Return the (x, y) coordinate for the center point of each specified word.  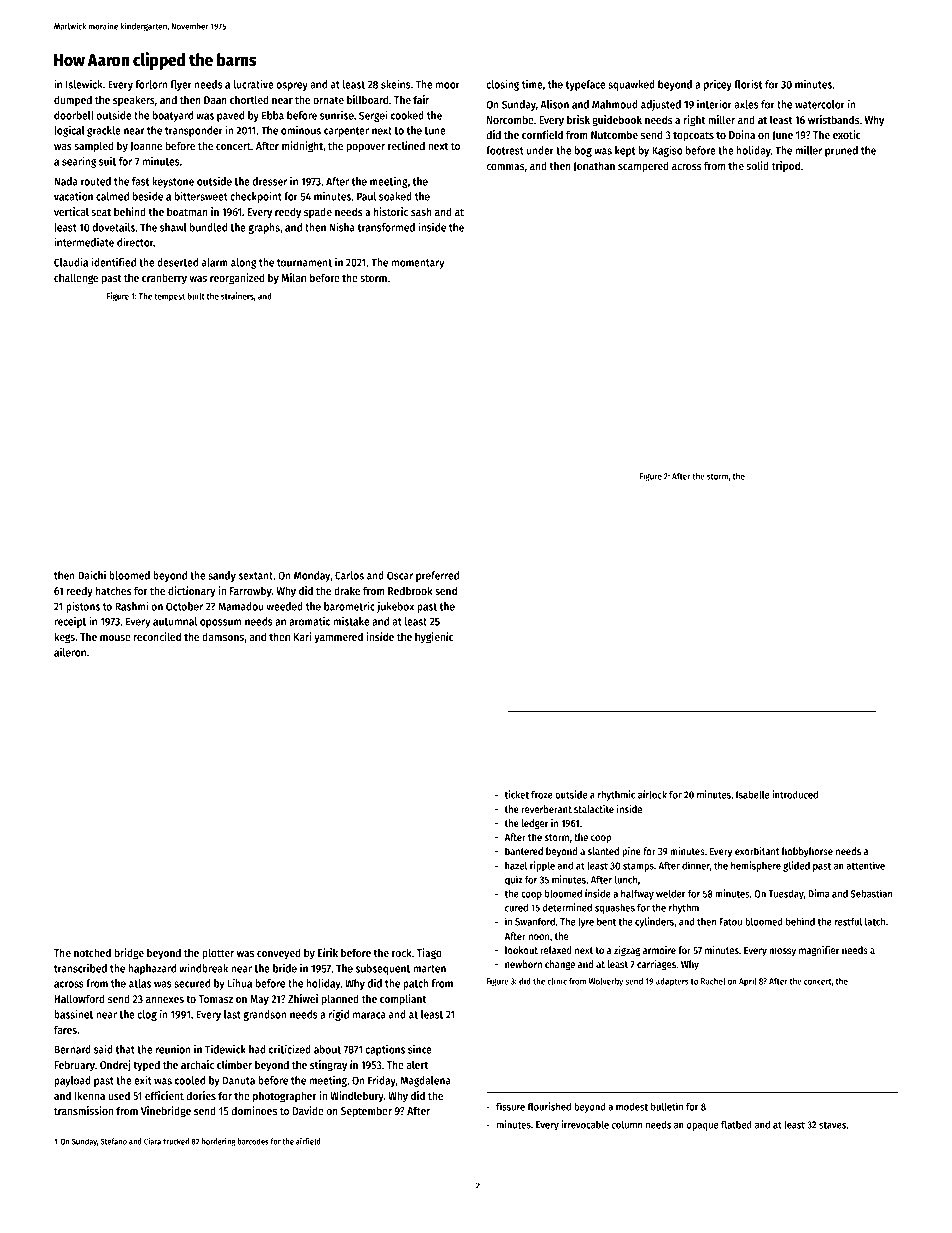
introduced (795, 794)
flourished (549, 1106)
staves (832, 1125)
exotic (847, 134)
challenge (76, 279)
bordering (218, 1142)
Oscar (400, 575)
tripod (786, 167)
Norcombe (510, 119)
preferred (437, 576)
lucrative (254, 84)
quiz (513, 880)
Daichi (92, 575)
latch (875, 922)
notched (92, 952)
